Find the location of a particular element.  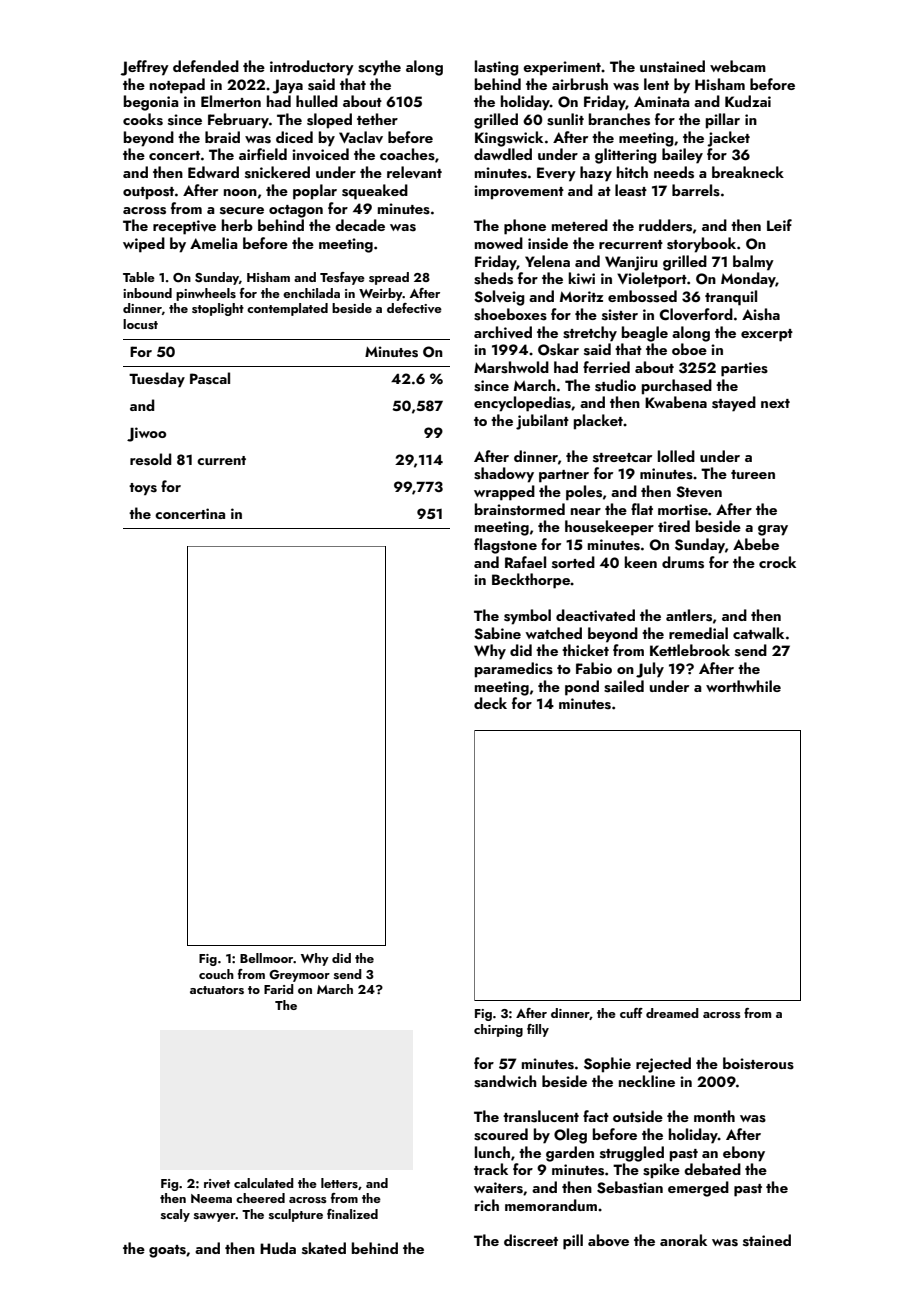

finalized is located at coordinates (352, 1214).
